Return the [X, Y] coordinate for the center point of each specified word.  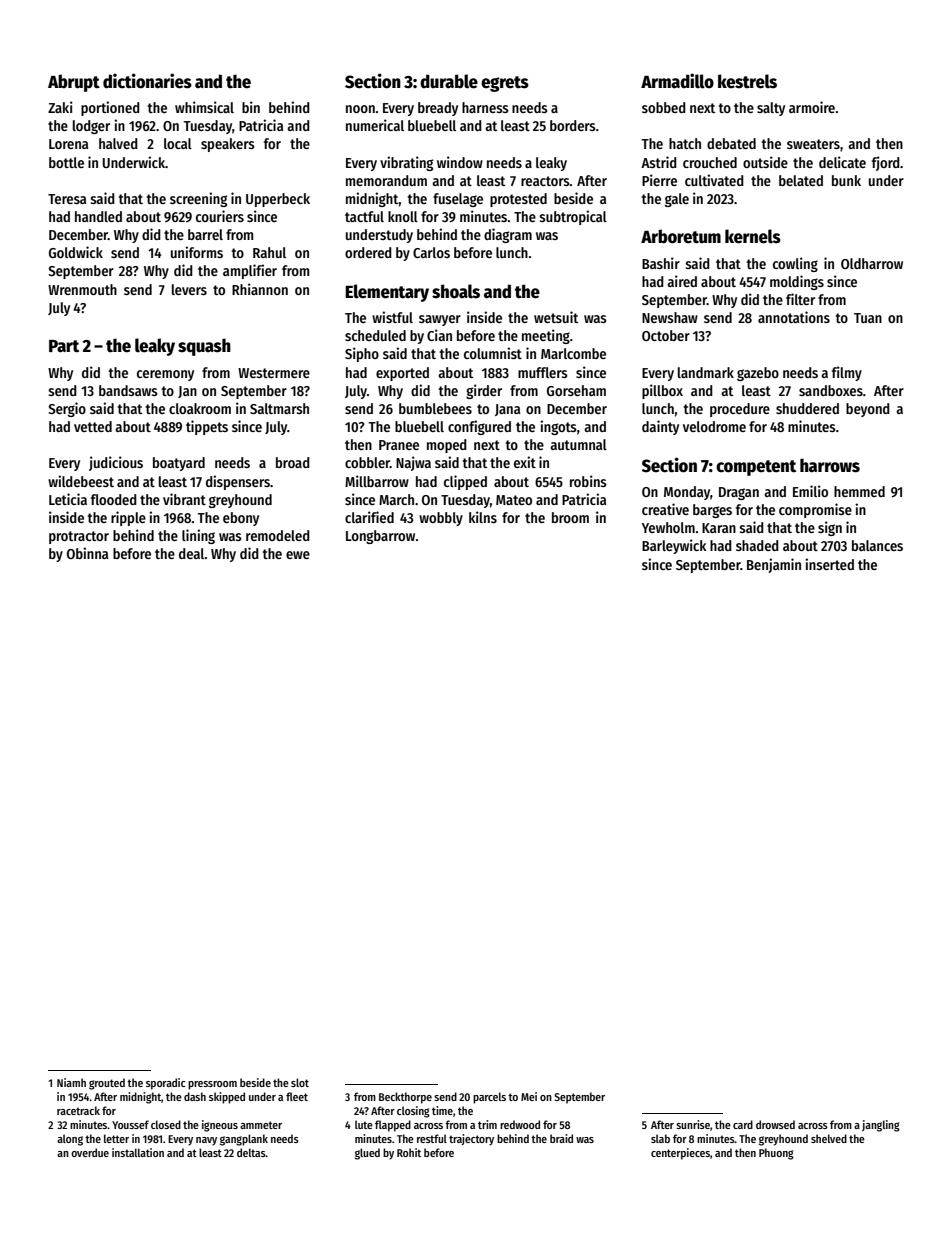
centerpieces [680, 1154]
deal [192, 553]
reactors [545, 181]
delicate [842, 162]
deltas [251, 1152]
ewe [298, 555]
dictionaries [147, 81]
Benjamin [774, 565]
